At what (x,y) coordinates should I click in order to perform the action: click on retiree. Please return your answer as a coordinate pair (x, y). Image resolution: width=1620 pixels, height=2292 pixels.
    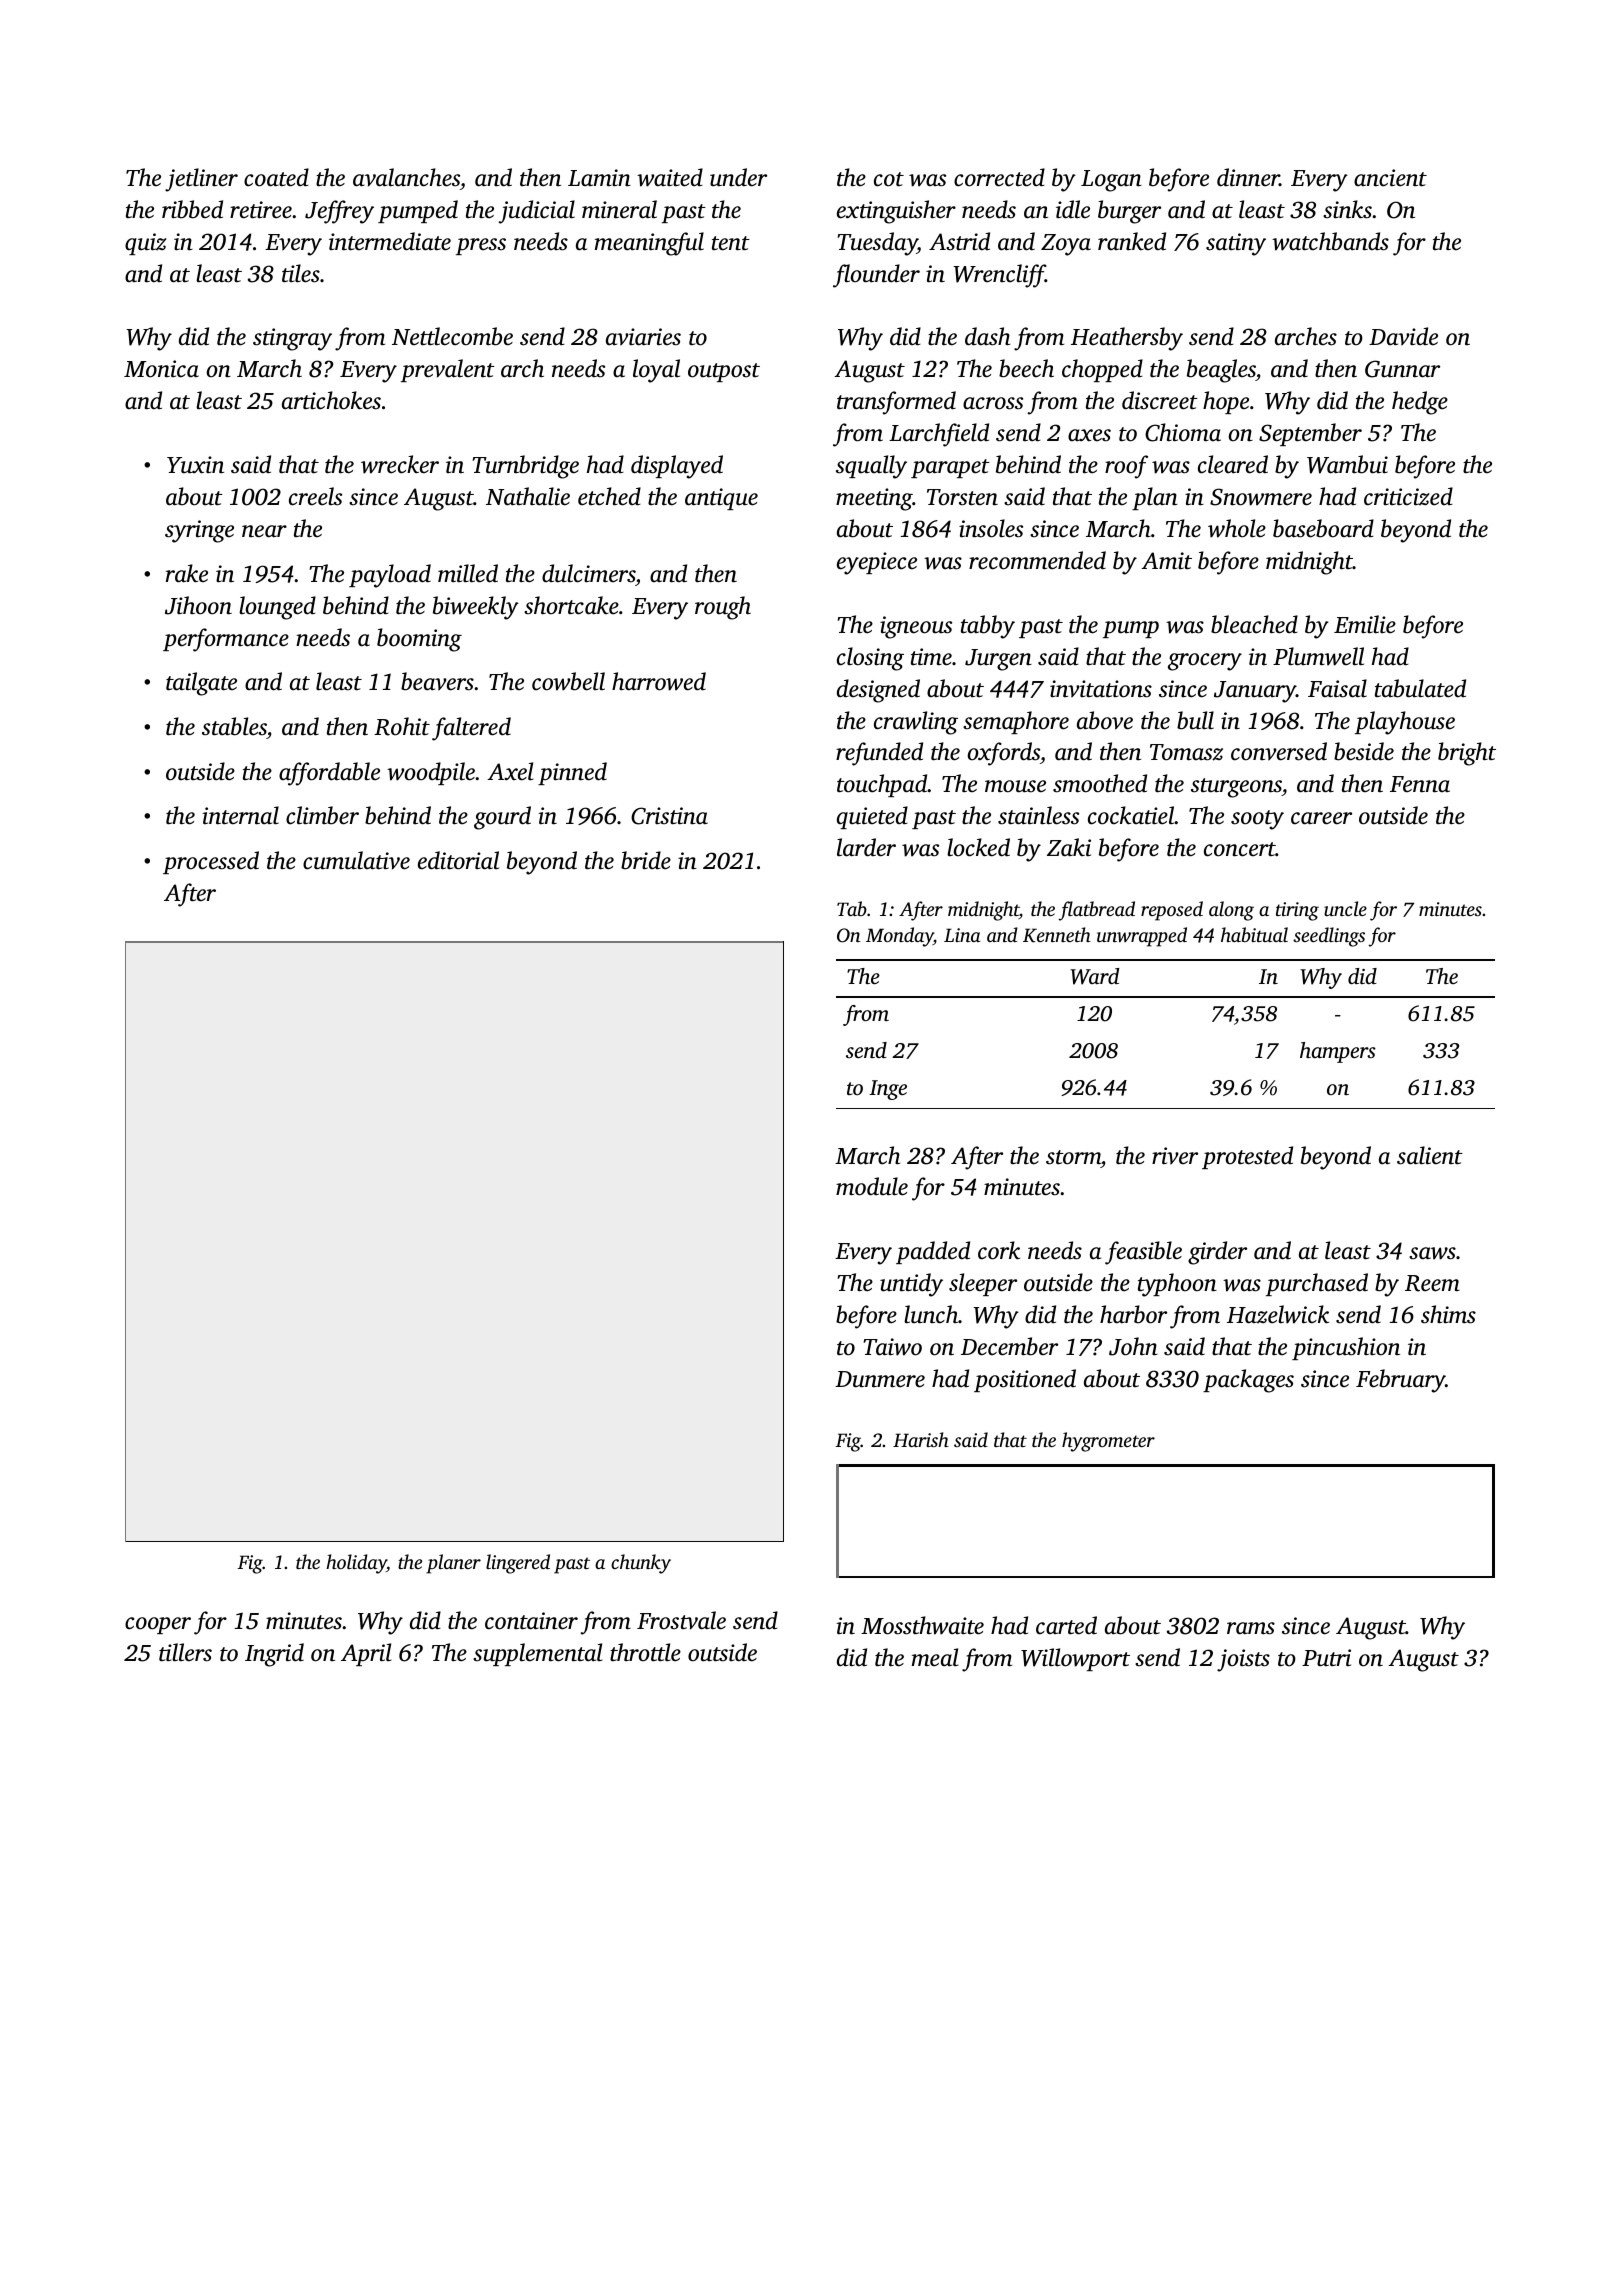
    Looking at the image, I should click on (261, 210).
